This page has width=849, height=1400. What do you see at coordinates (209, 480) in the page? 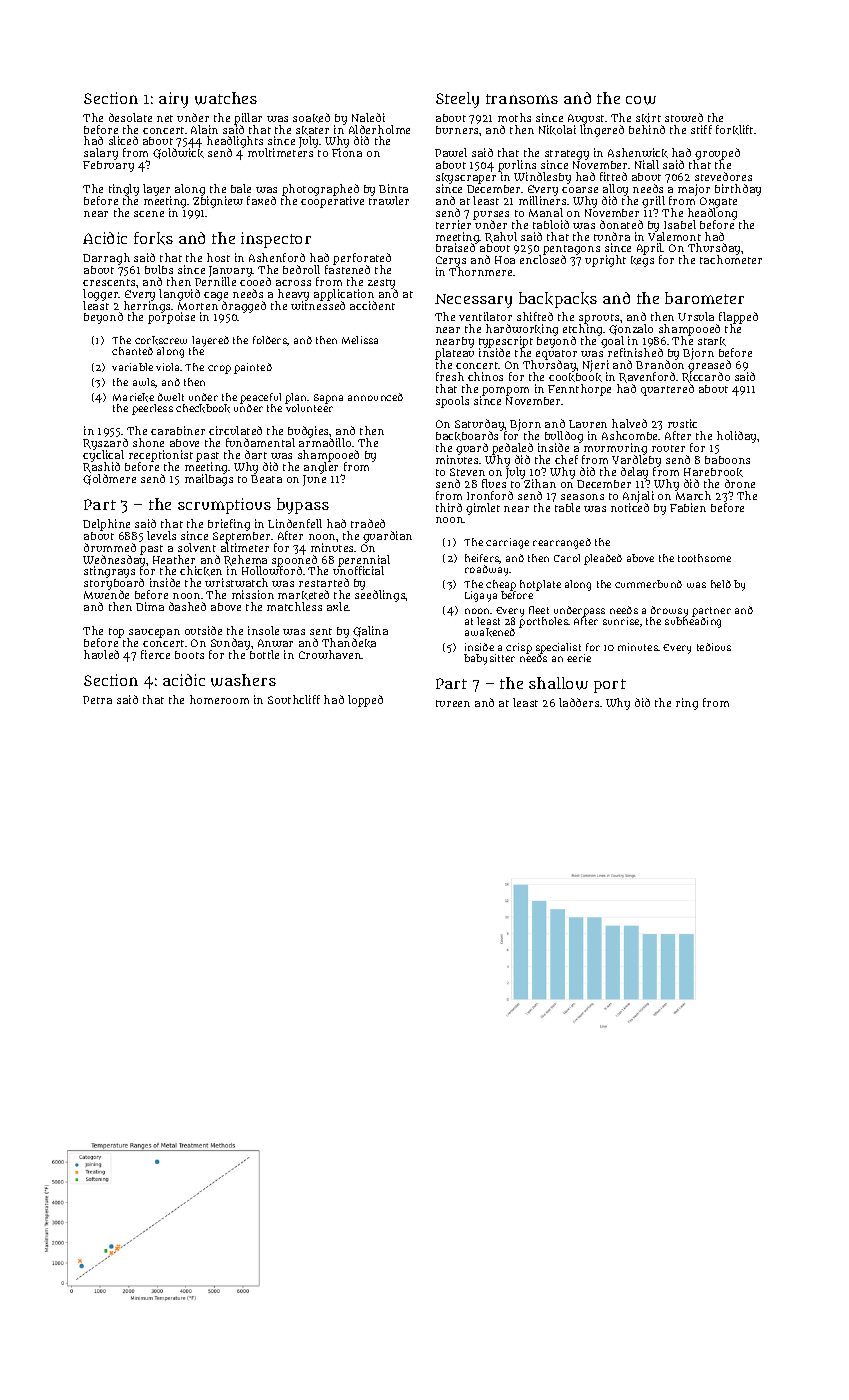
I see `mailbags` at bounding box center [209, 480].
